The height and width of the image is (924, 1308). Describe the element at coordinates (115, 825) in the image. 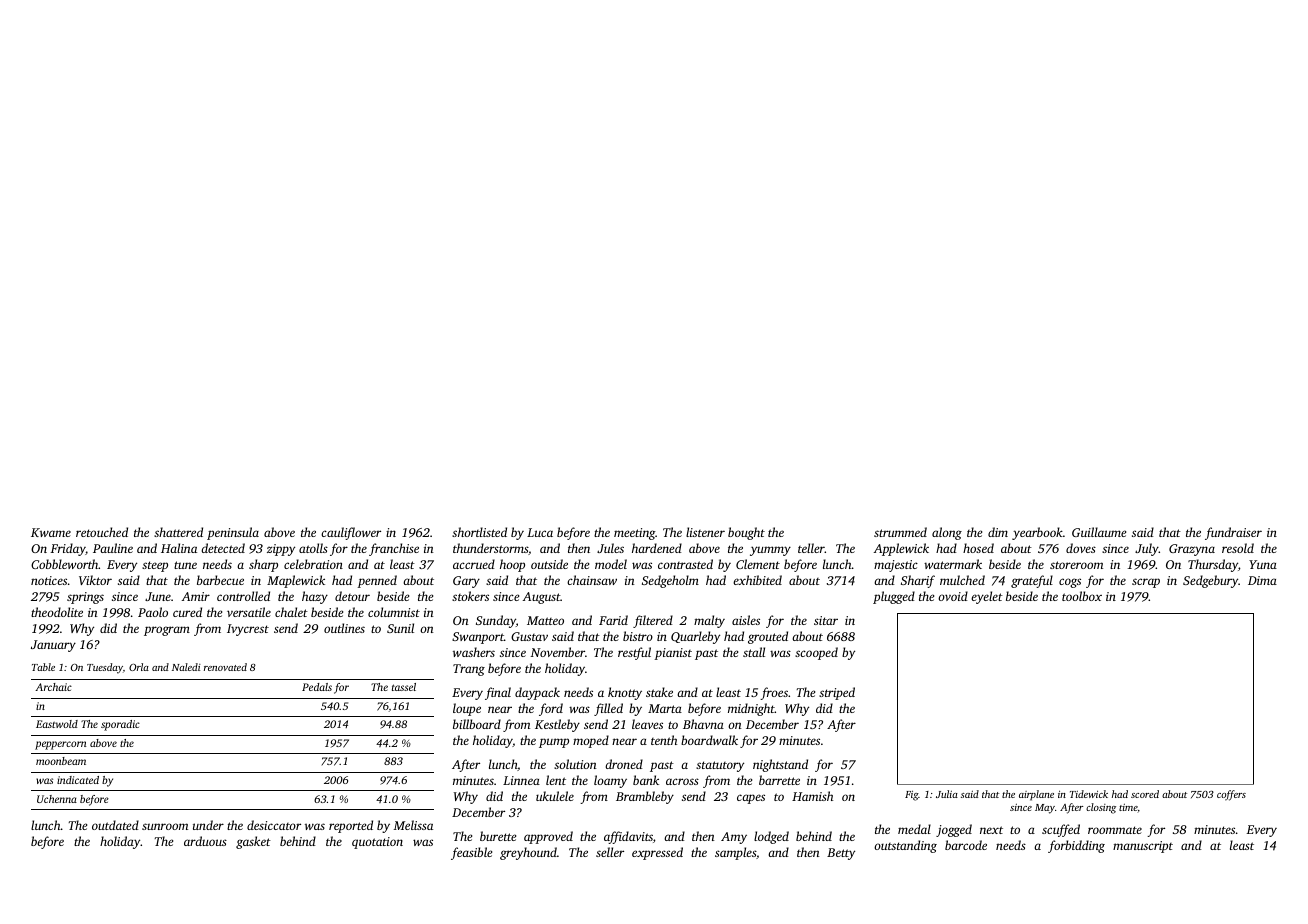

I see `outdated` at that location.
